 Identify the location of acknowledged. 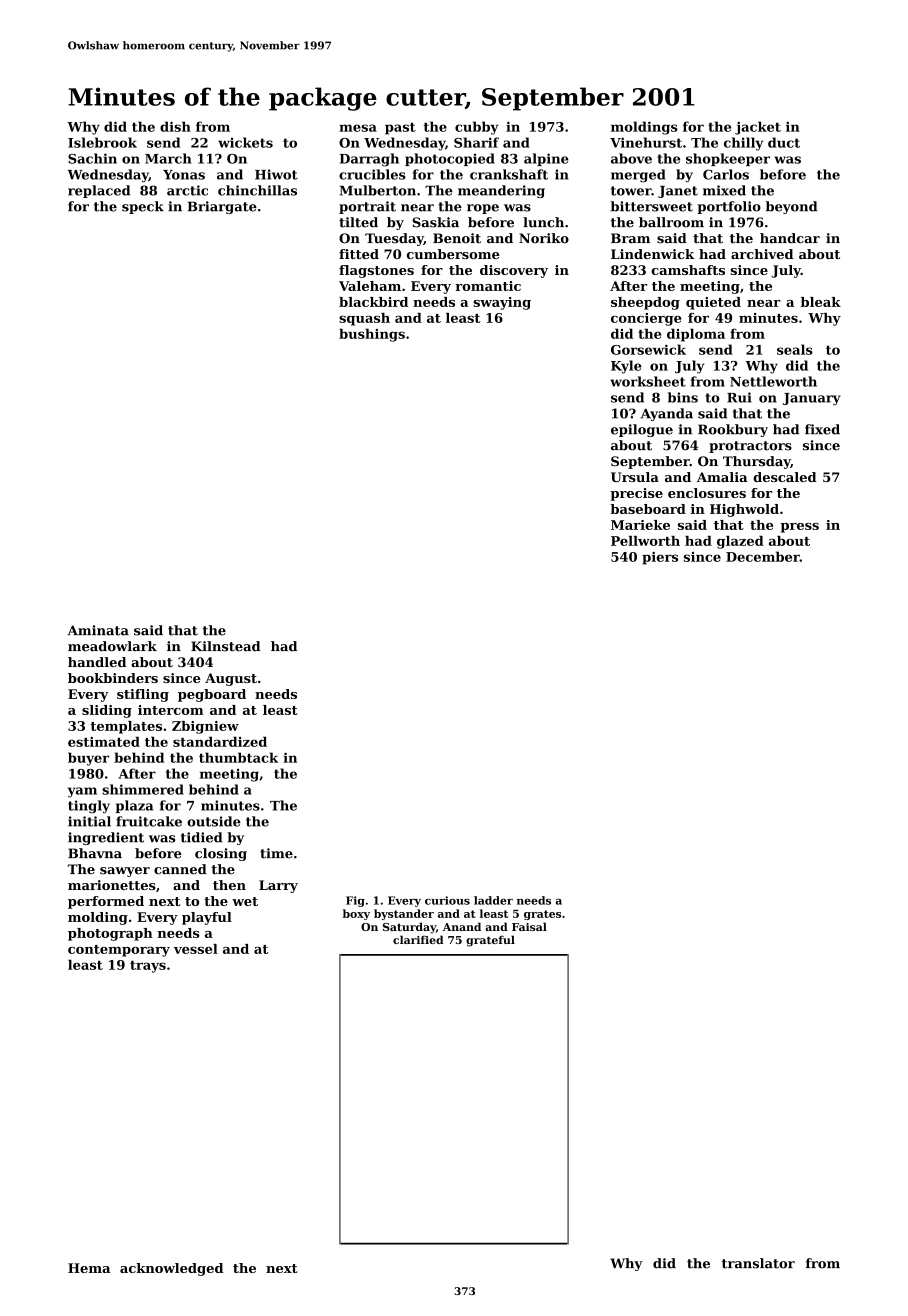
(171, 1269).
